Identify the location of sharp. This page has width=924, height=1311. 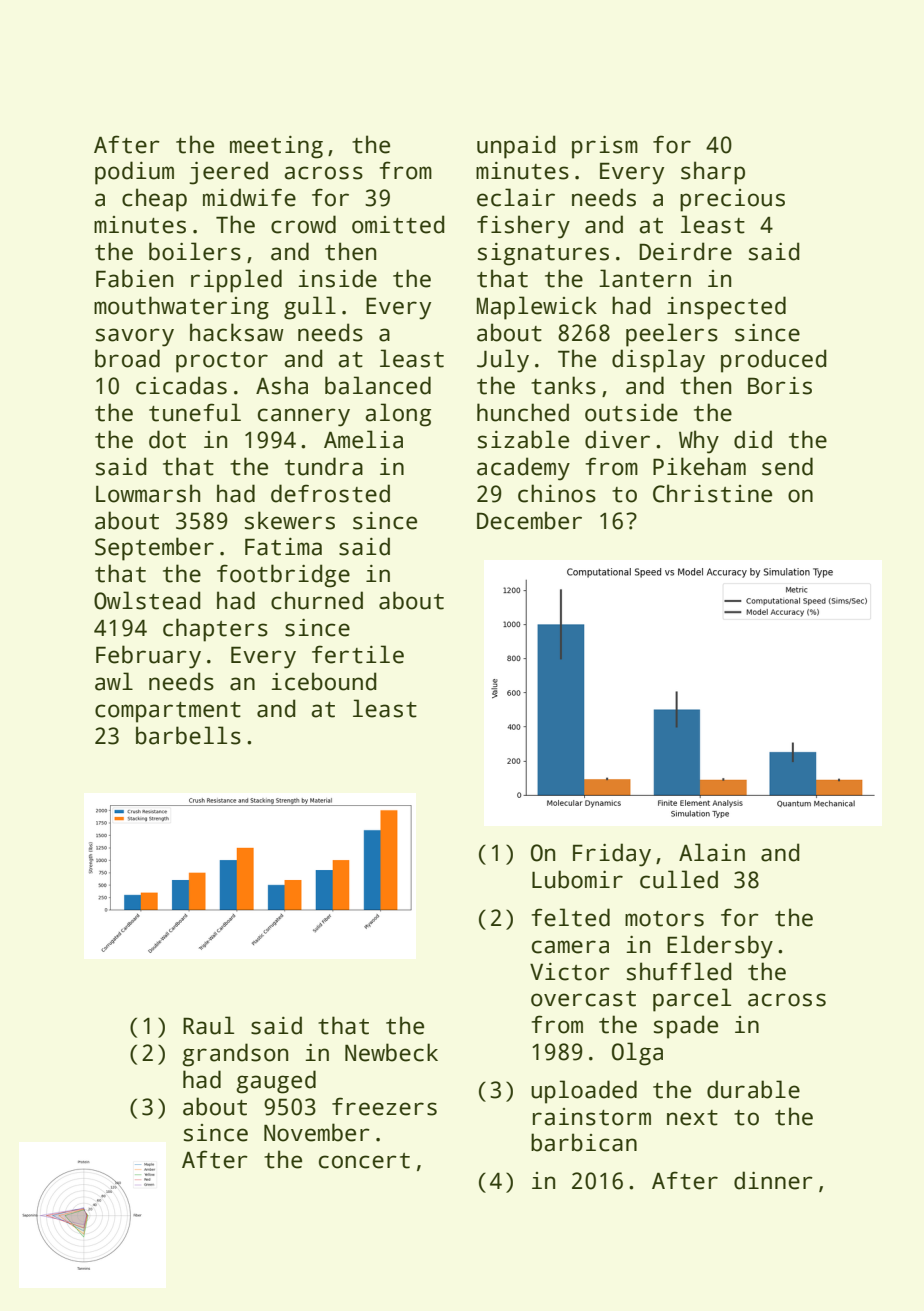
(713, 173).
